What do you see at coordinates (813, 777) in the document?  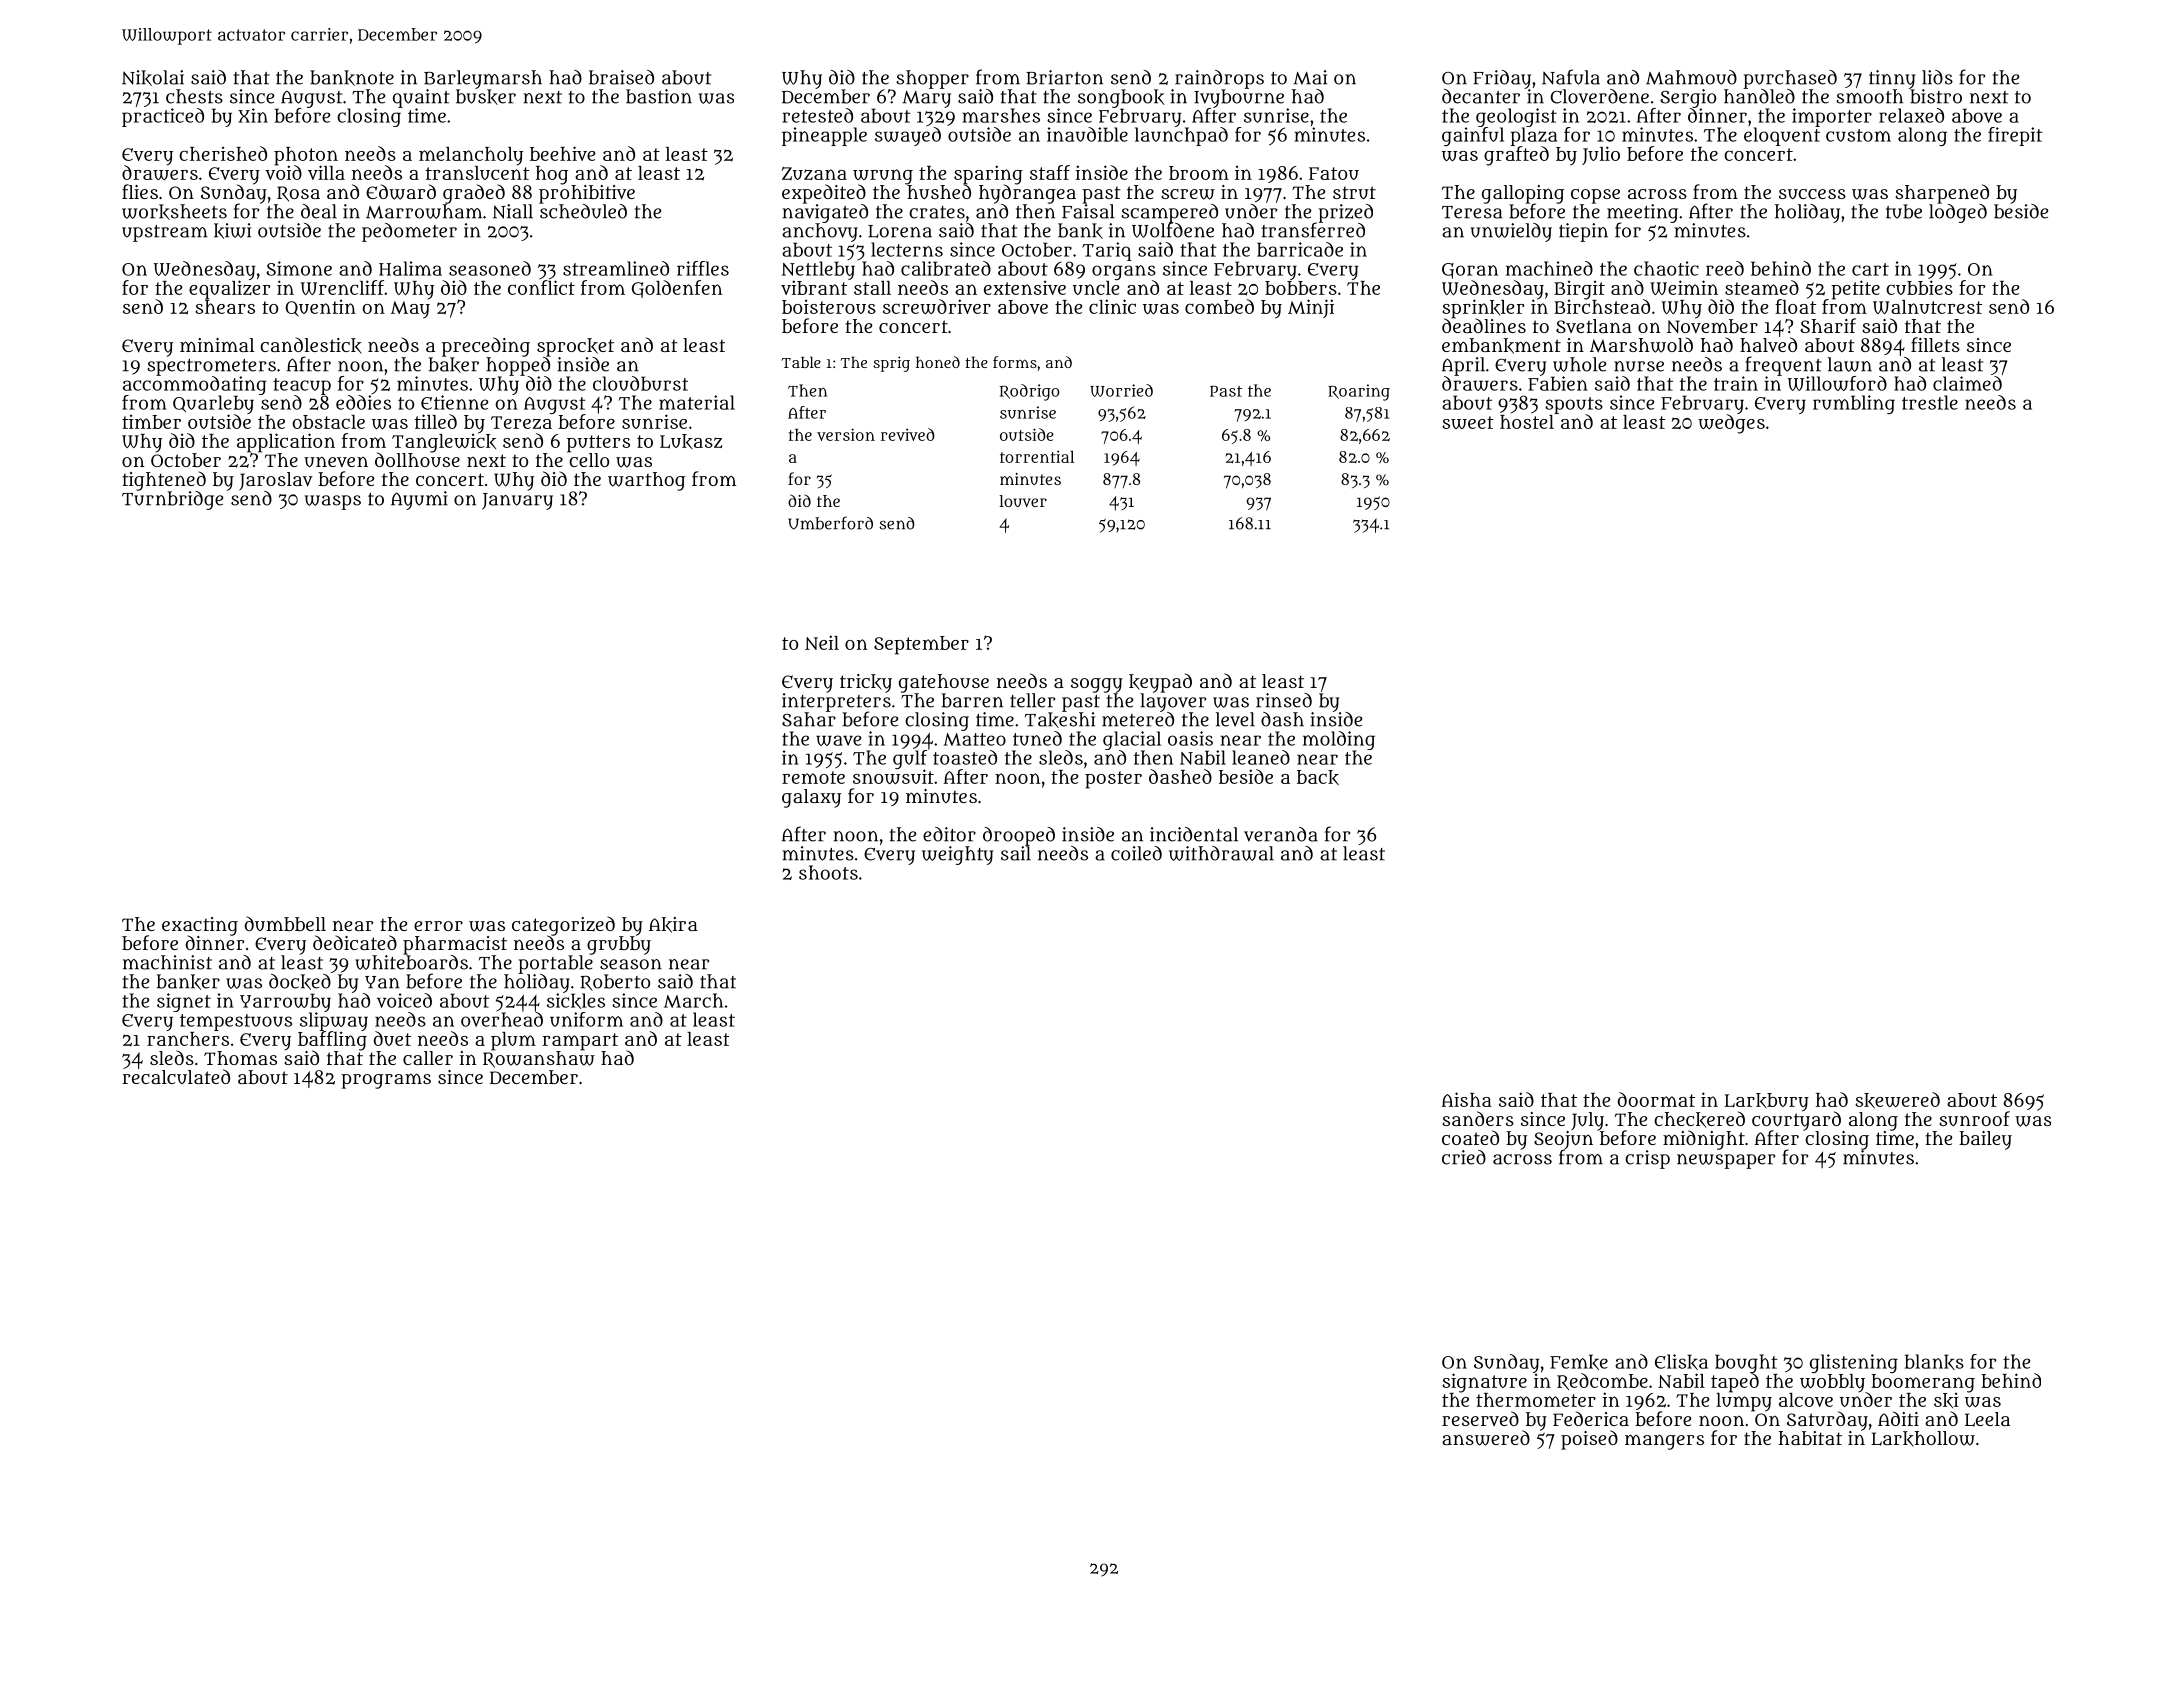 I see `remote` at bounding box center [813, 777].
